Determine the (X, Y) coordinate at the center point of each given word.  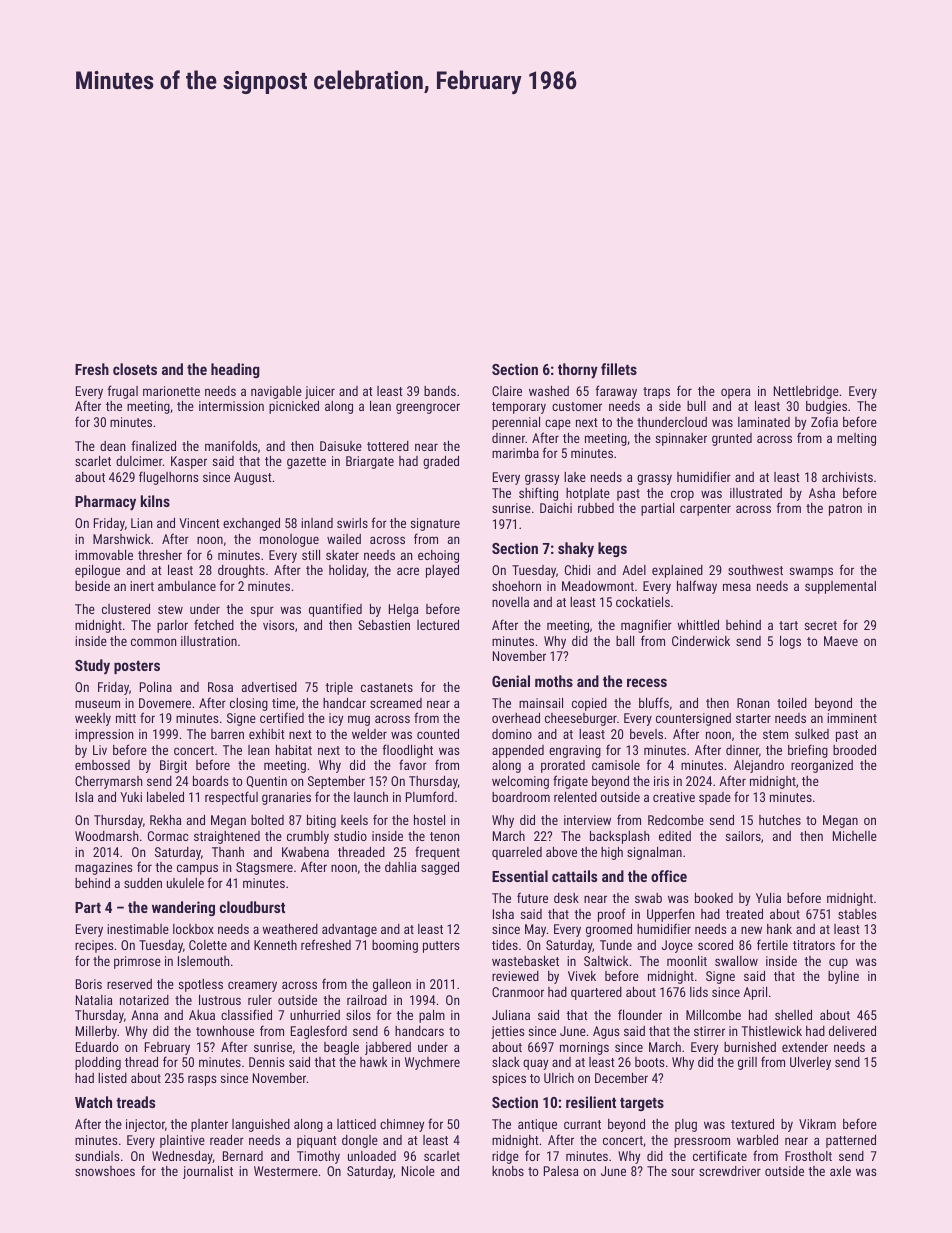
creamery (252, 986)
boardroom (521, 797)
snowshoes (105, 1171)
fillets (619, 369)
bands (440, 391)
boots (649, 1062)
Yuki (131, 797)
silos (358, 1015)
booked (714, 898)
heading (235, 370)
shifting (538, 494)
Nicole (418, 1171)
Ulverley (810, 1063)
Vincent (199, 523)
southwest (755, 570)
